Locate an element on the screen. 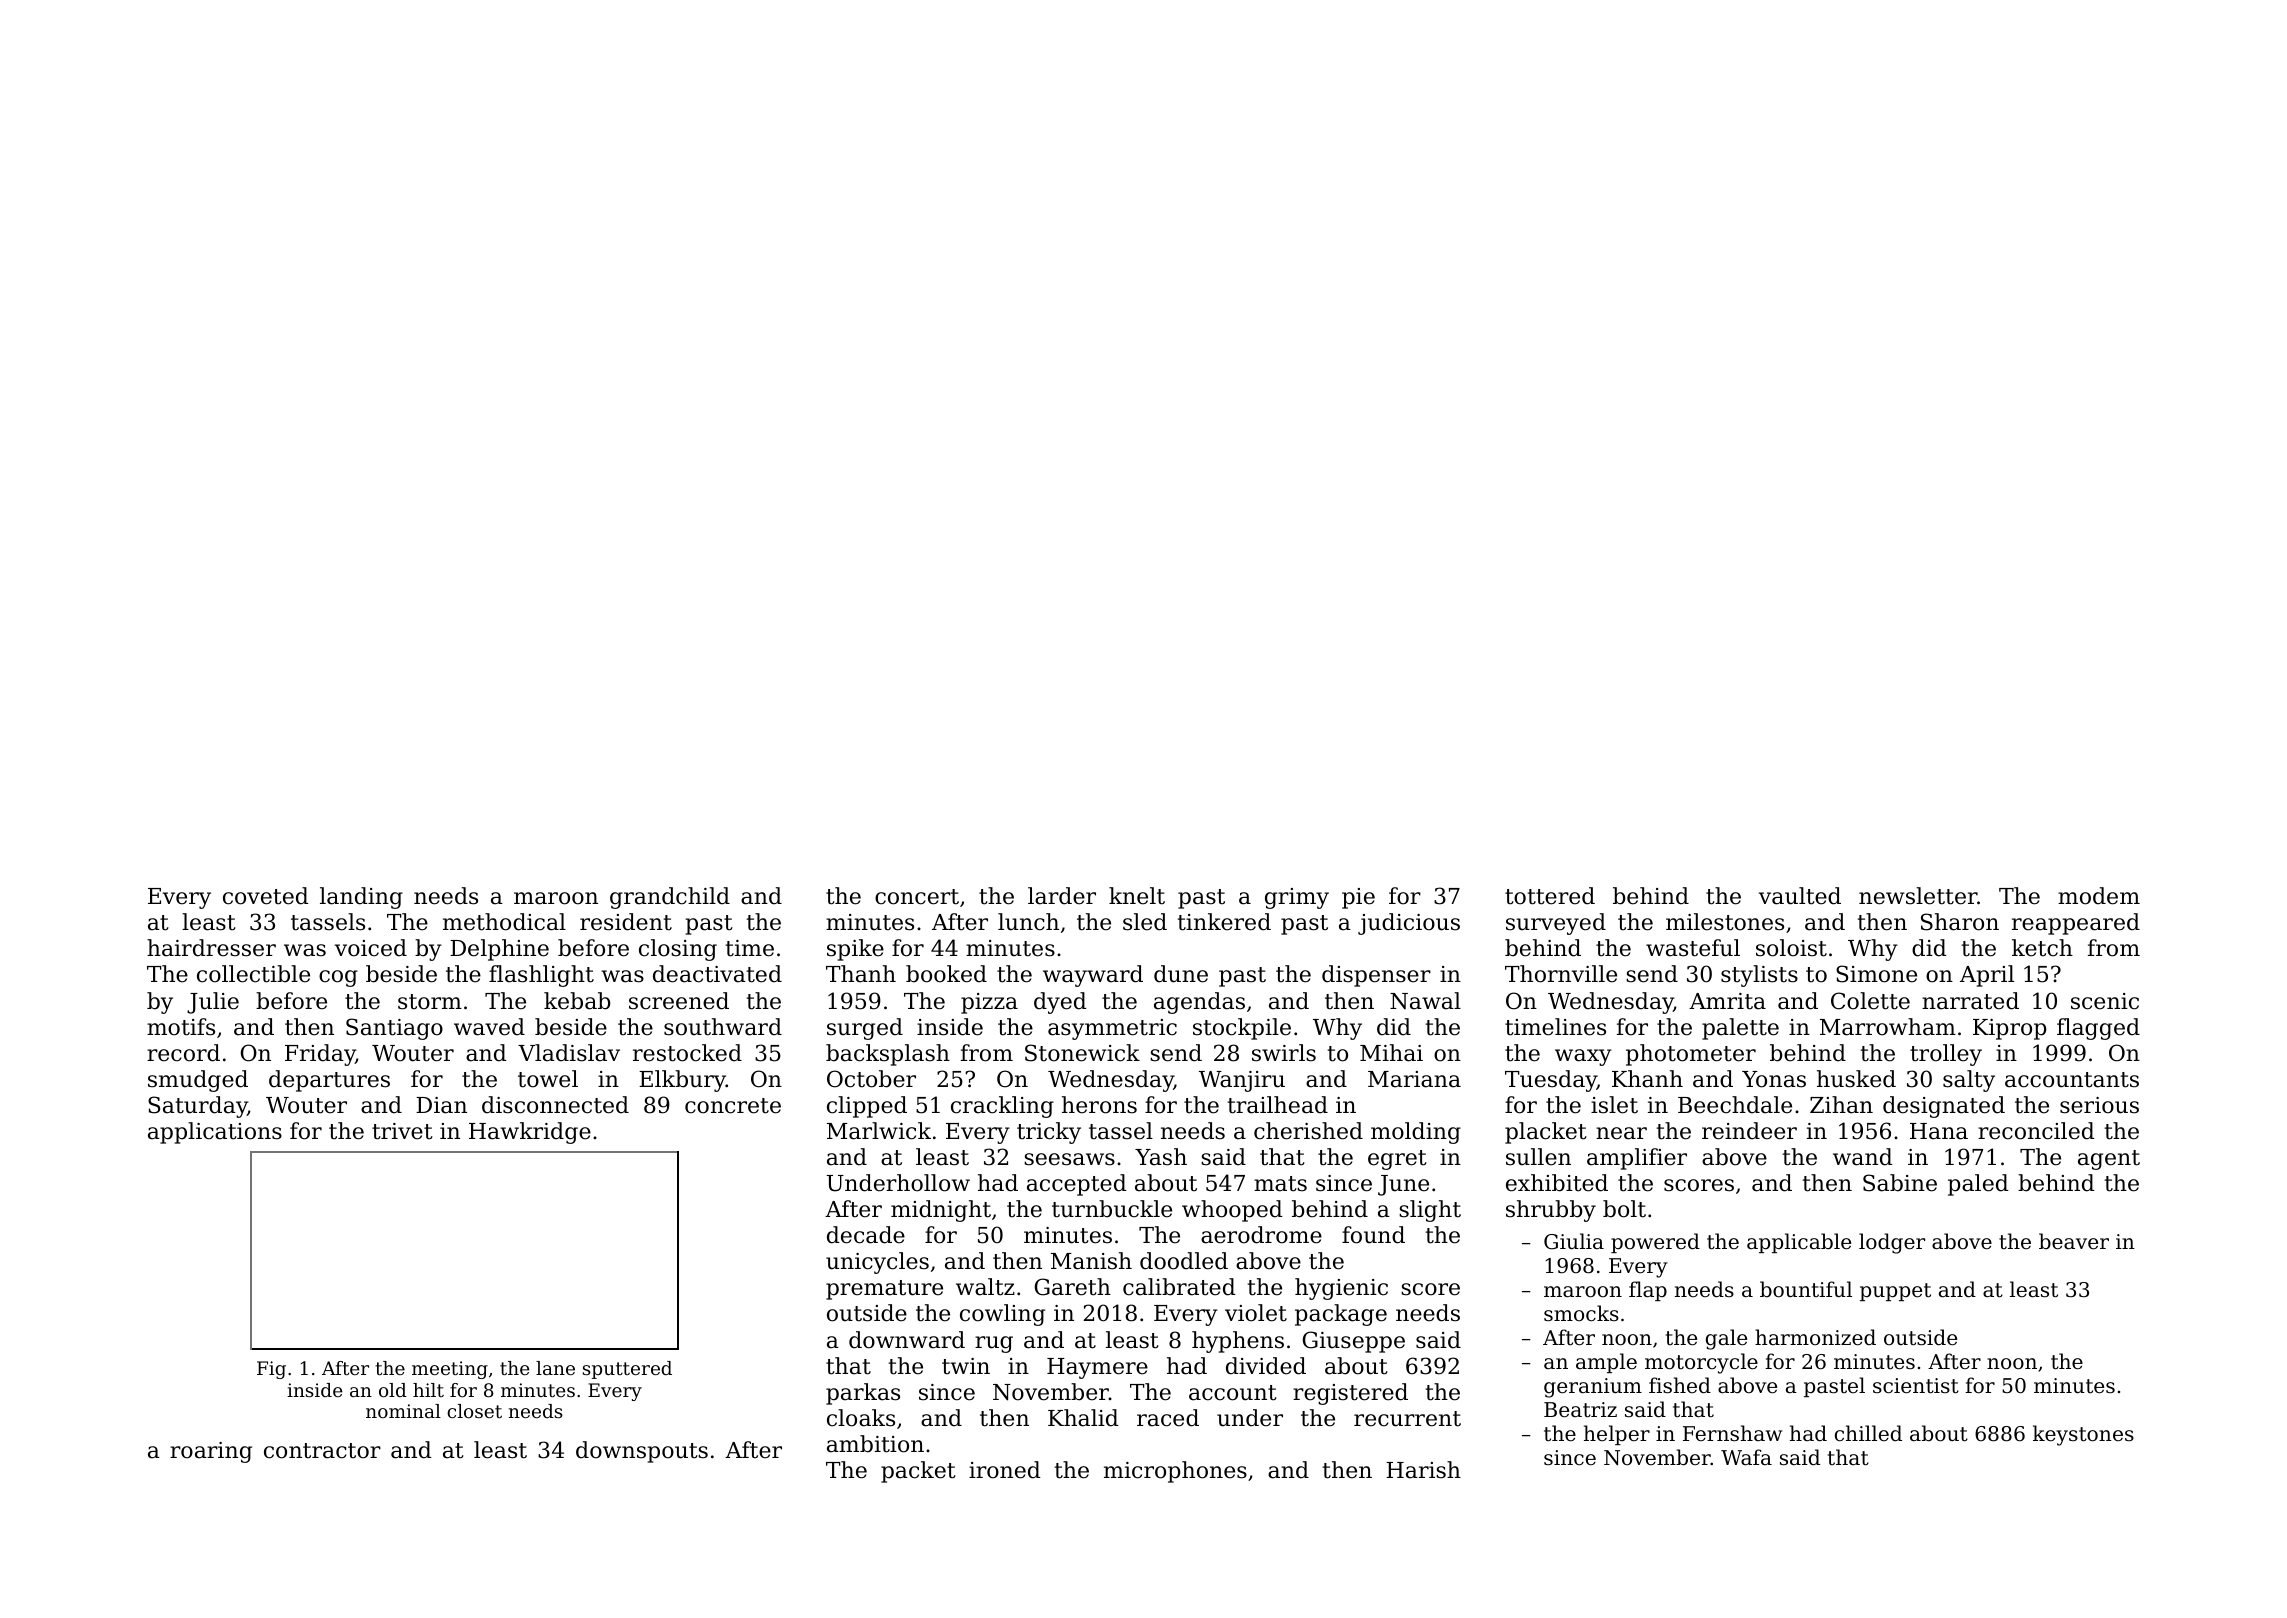  molding is located at coordinates (1416, 1133).
